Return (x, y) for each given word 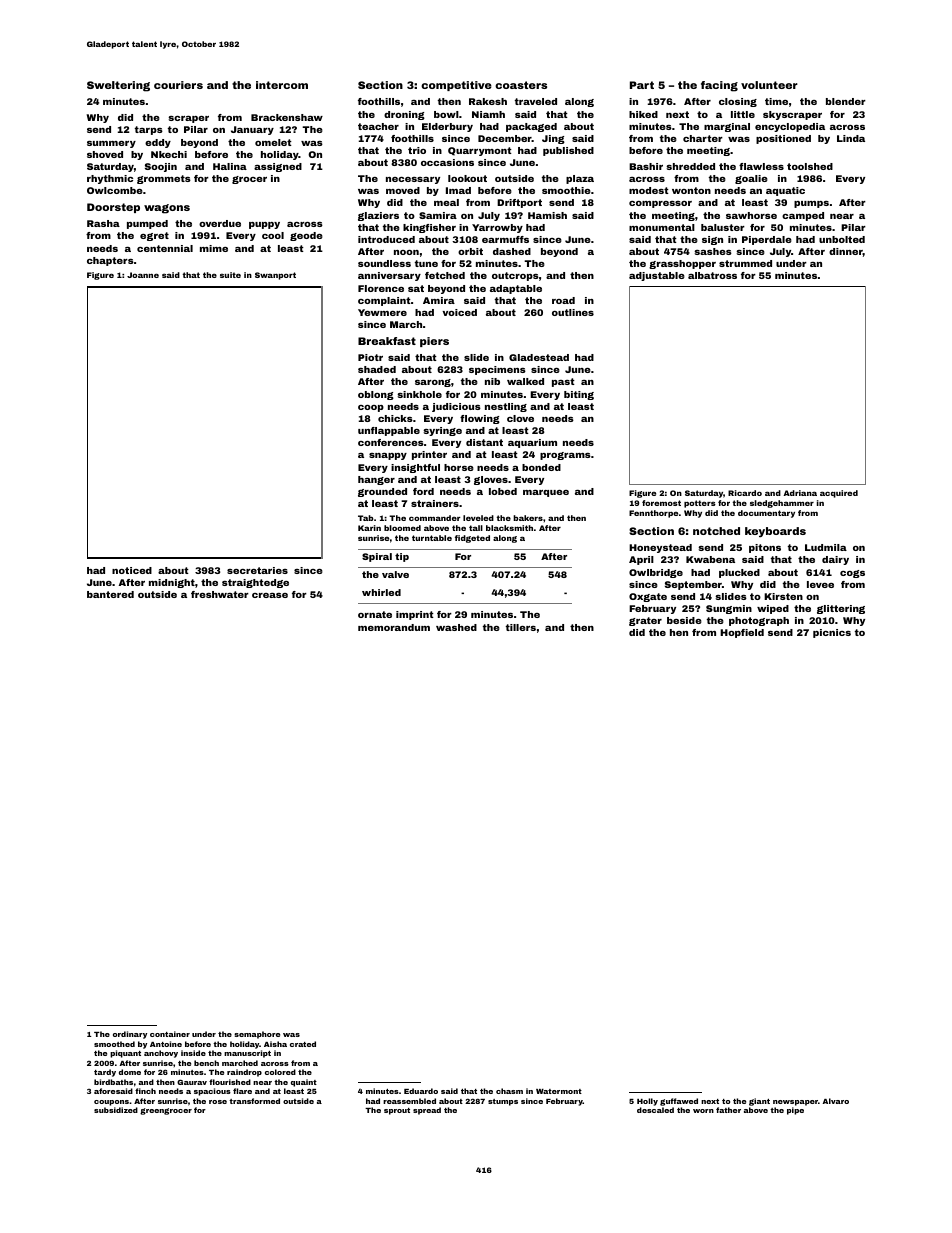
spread (427, 1111)
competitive (456, 86)
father (728, 1110)
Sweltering (118, 86)
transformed (254, 1101)
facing (719, 86)
